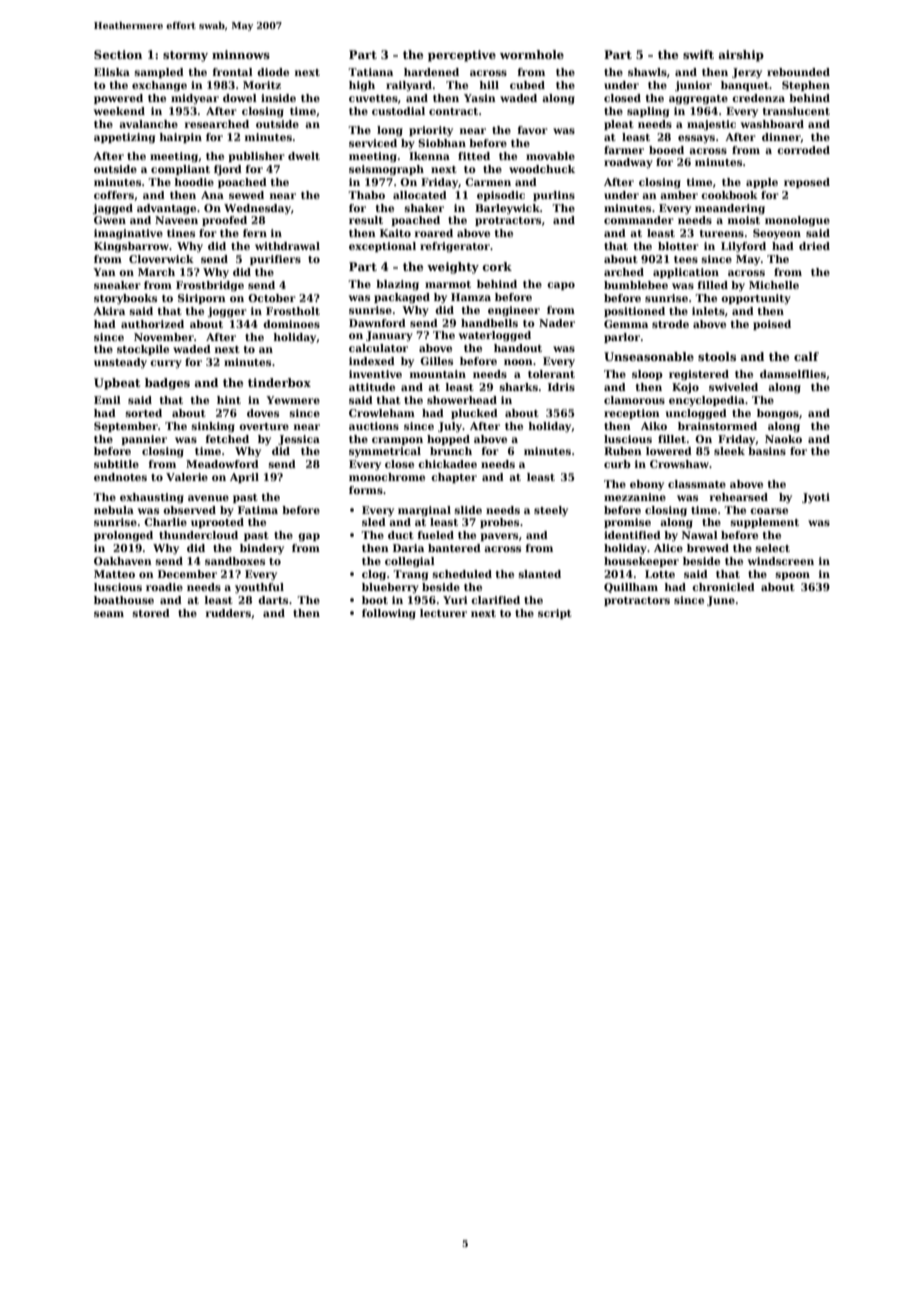 The image size is (924, 1308). Describe the element at coordinates (126, 427) in the document. I see `September` at that location.
